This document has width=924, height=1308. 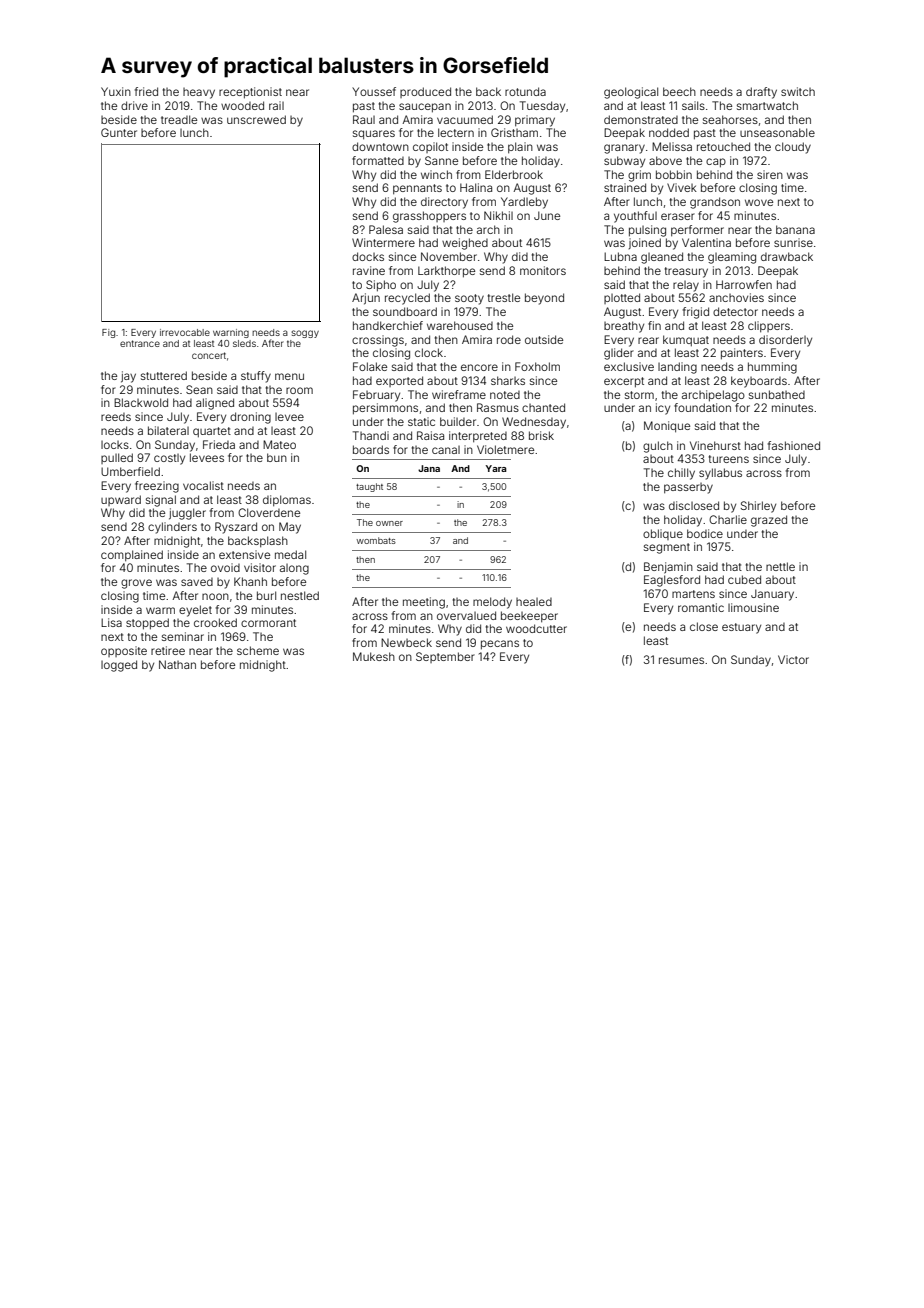 I want to click on banana, so click(x=795, y=229).
